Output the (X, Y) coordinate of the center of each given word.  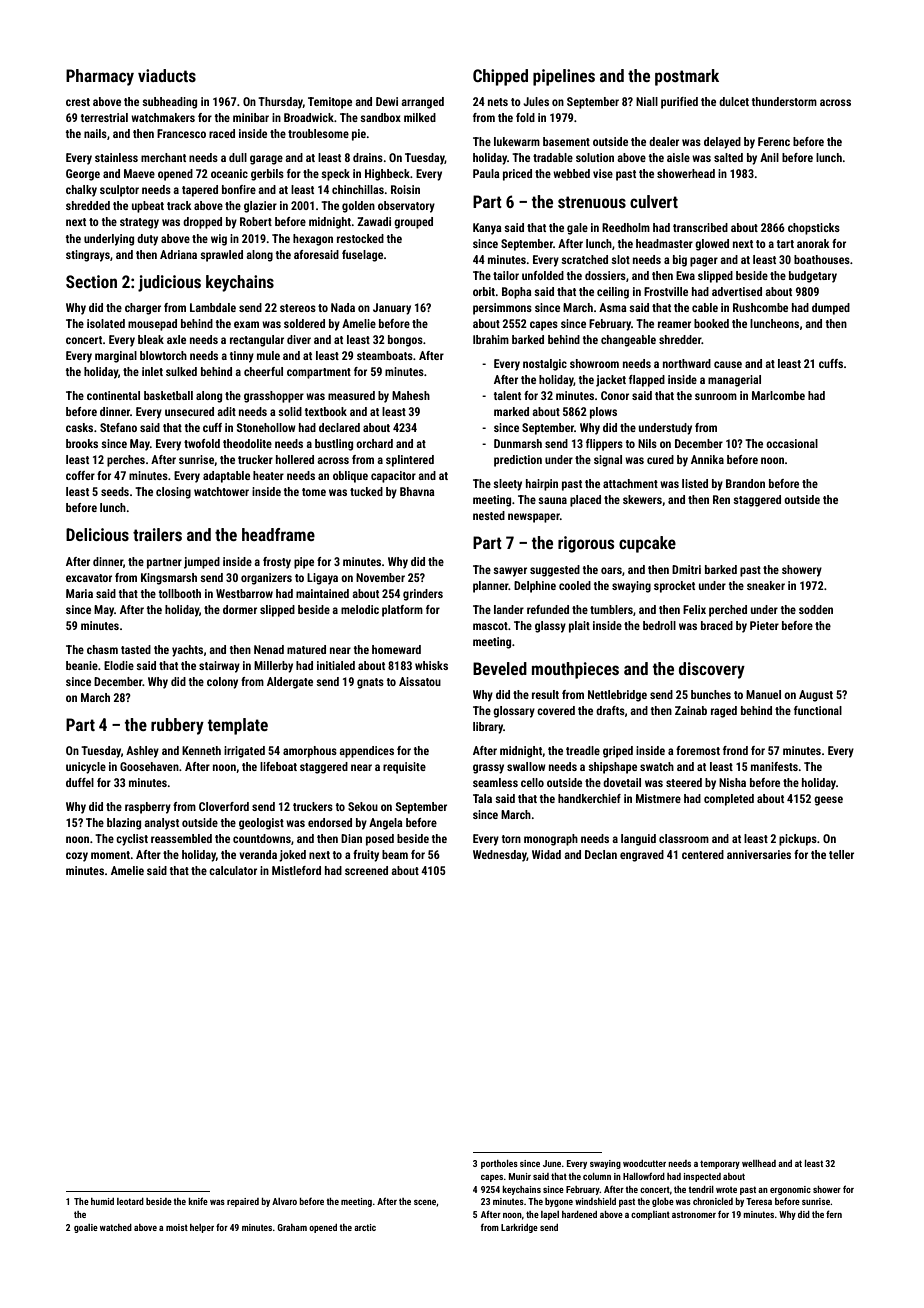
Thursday (280, 103)
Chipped (500, 77)
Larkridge (519, 1228)
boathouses (822, 259)
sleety (507, 485)
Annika (707, 459)
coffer (80, 475)
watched (116, 1227)
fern (834, 1214)
